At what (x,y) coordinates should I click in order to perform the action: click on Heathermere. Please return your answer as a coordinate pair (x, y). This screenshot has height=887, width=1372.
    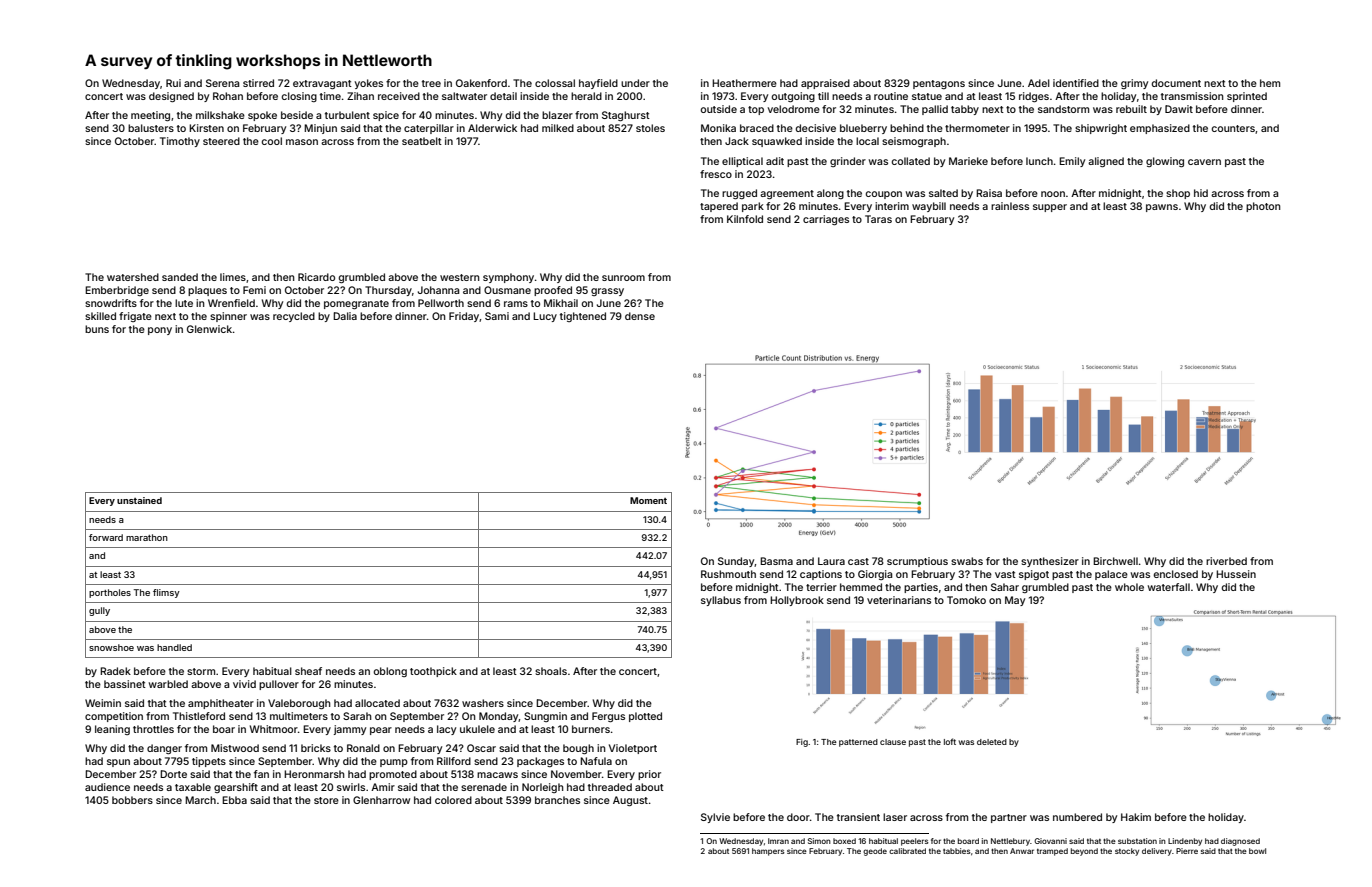
    Looking at the image, I should click on (744, 83).
